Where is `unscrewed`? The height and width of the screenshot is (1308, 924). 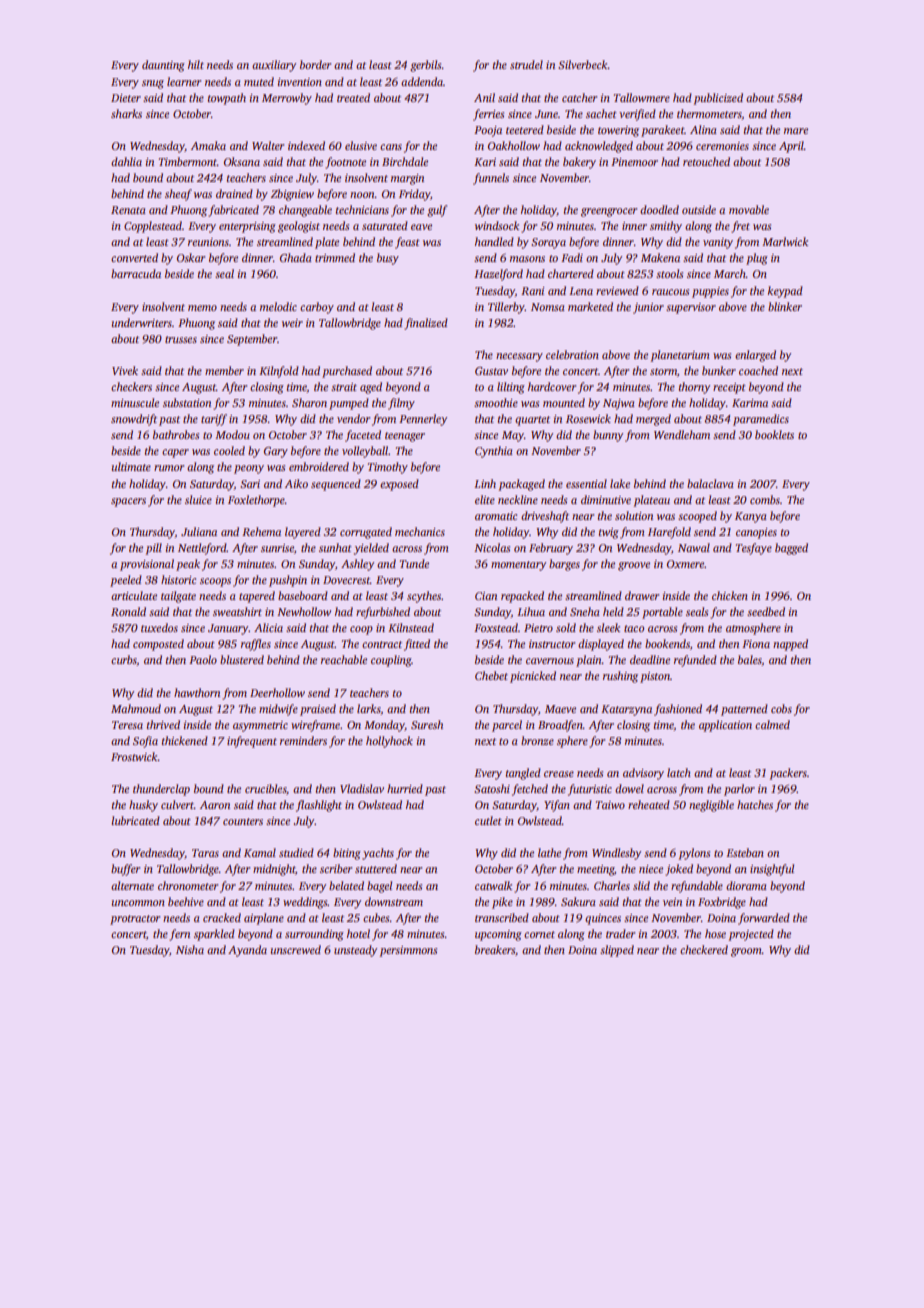 unscrewed is located at coordinates (296, 949).
